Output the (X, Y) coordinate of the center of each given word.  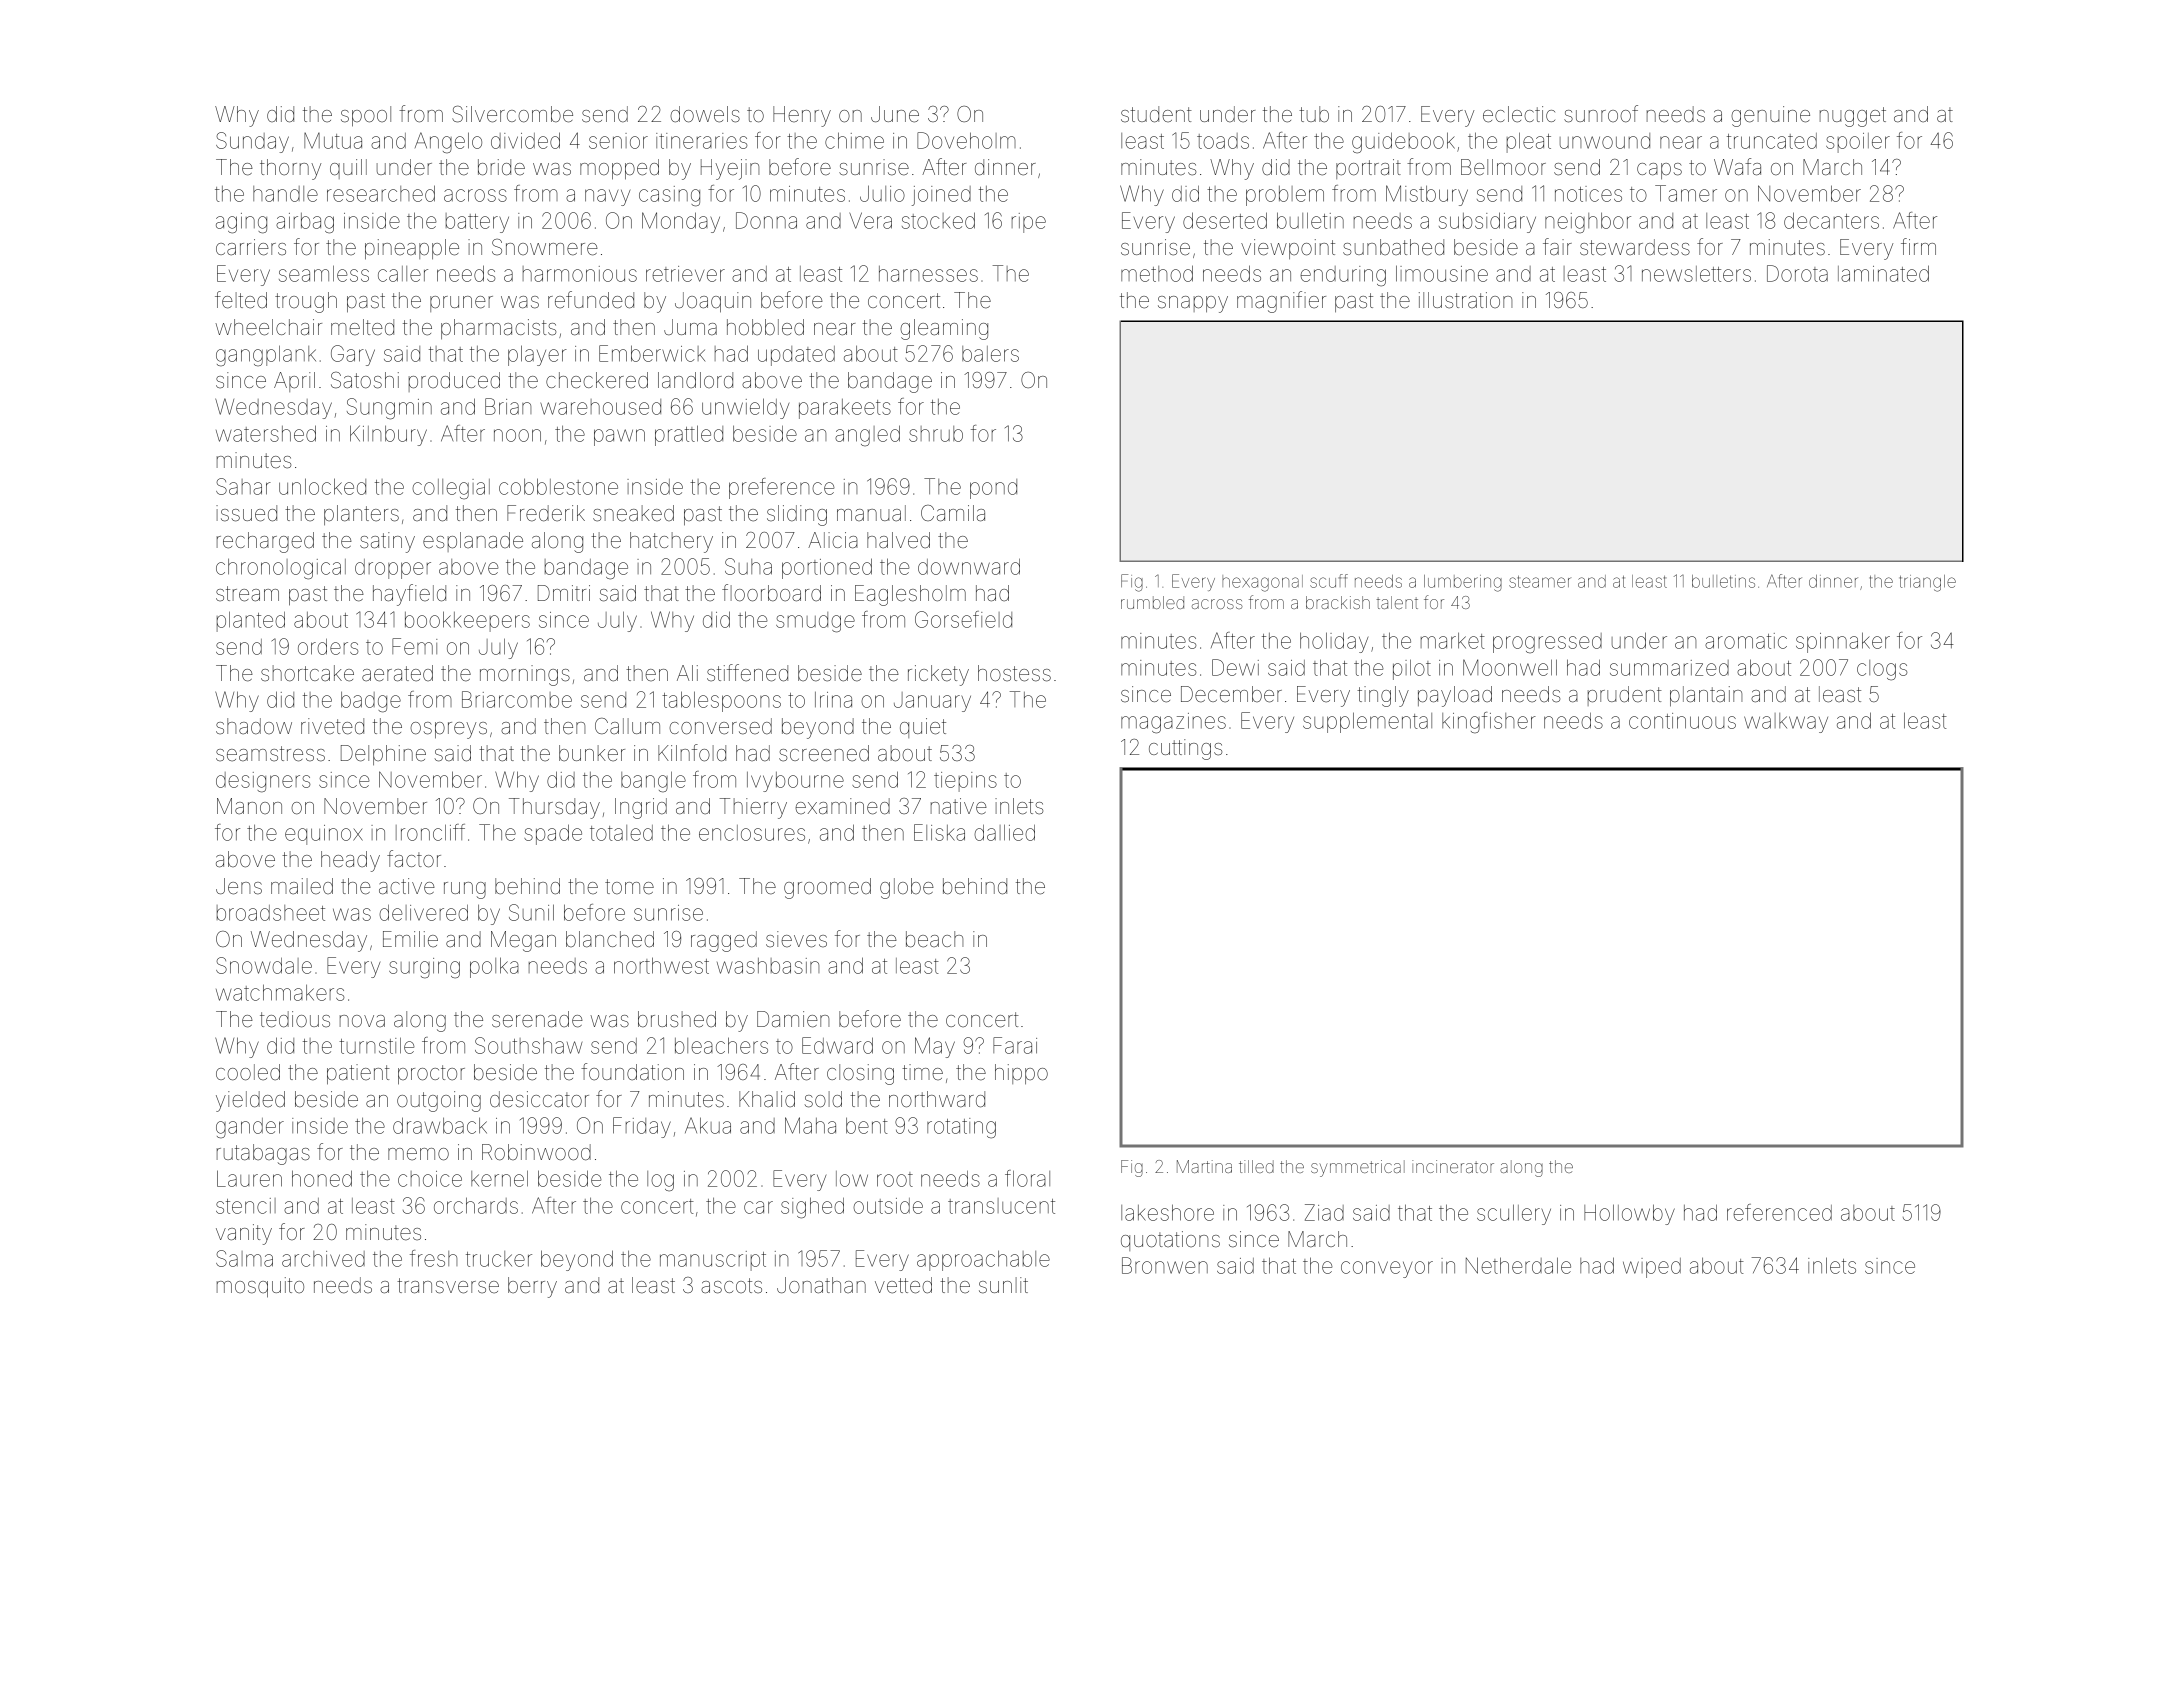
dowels (705, 114)
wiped (1652, 1268)
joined (941, 196)
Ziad (1324, 1212)
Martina (1204, 1166)
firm (1918, 246)
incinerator (1453, 1166)
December (1231, 694)
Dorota (1797, 273)
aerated (397, 673)
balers (990, 354)
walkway (1786, 723)
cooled (248, 1072)
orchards (476, 1205)
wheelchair (268, 327)
